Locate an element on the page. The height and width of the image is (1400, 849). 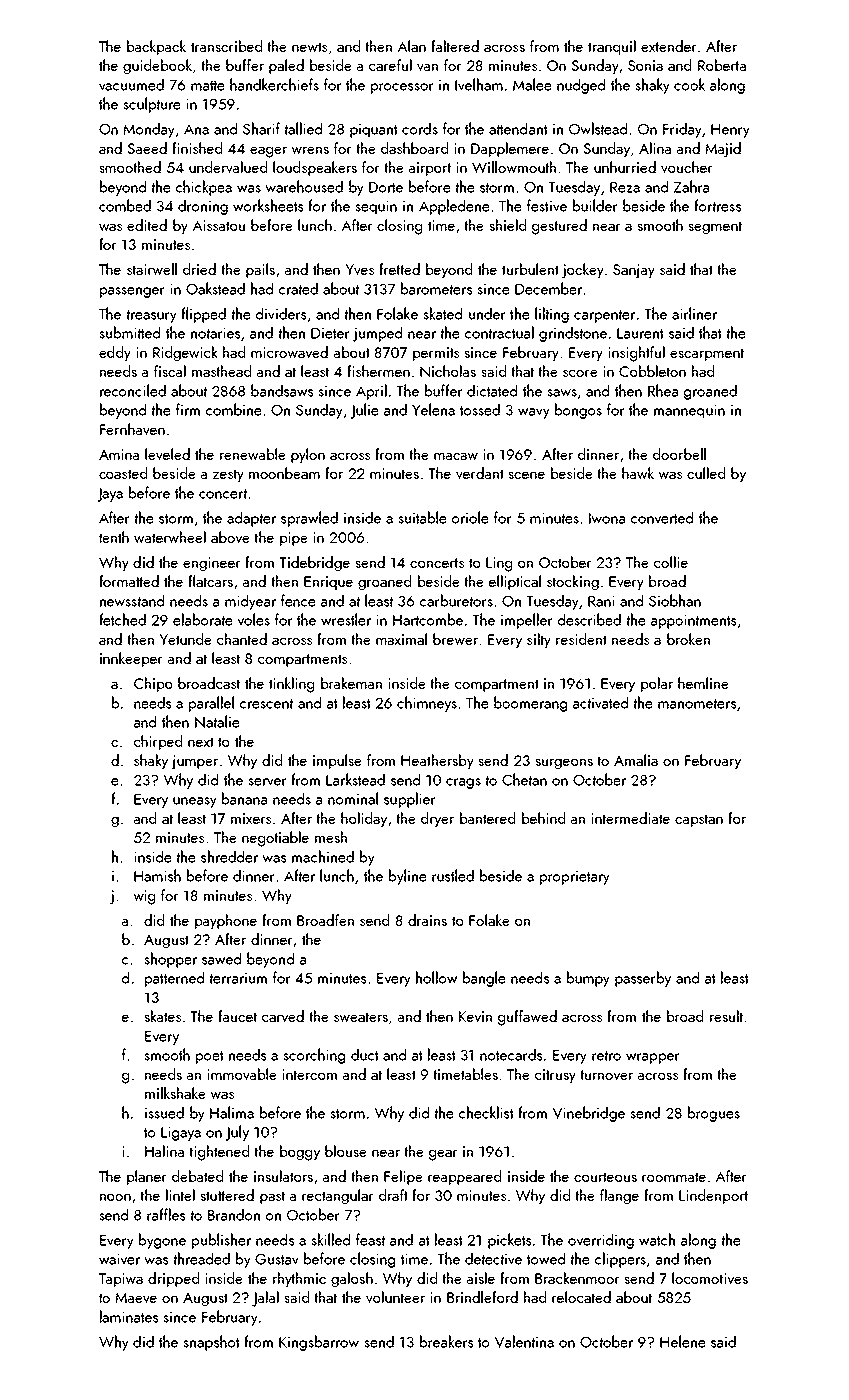
combed is located at coordinates (125, 205).
